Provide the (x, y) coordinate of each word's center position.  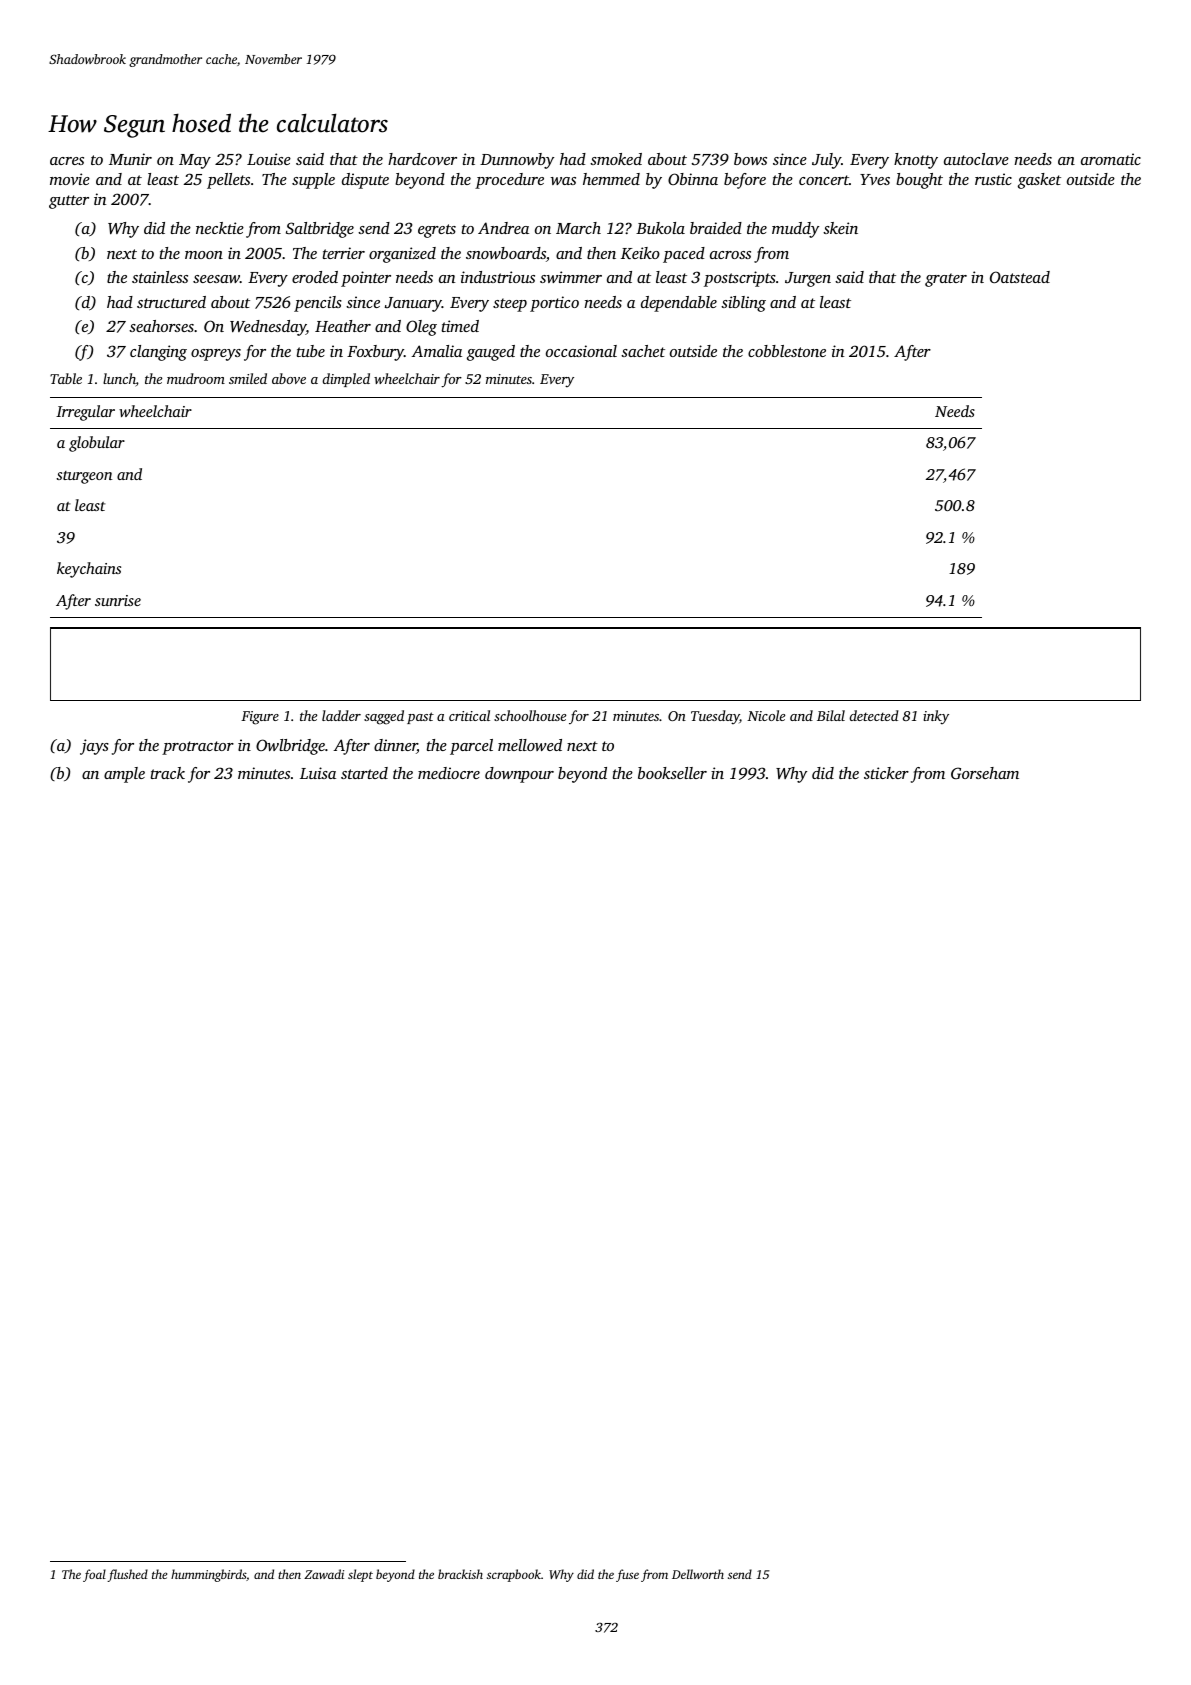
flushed (127, 1575)
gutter (69, 202)
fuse (627, 1575)
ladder (341, 715)
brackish (460, 1574)
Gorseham (985, 773)
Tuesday (715, 717)
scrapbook (514, 1575)
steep (510, 305)
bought (919, 181)
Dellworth (698, 1574)
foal (94, 1575)
